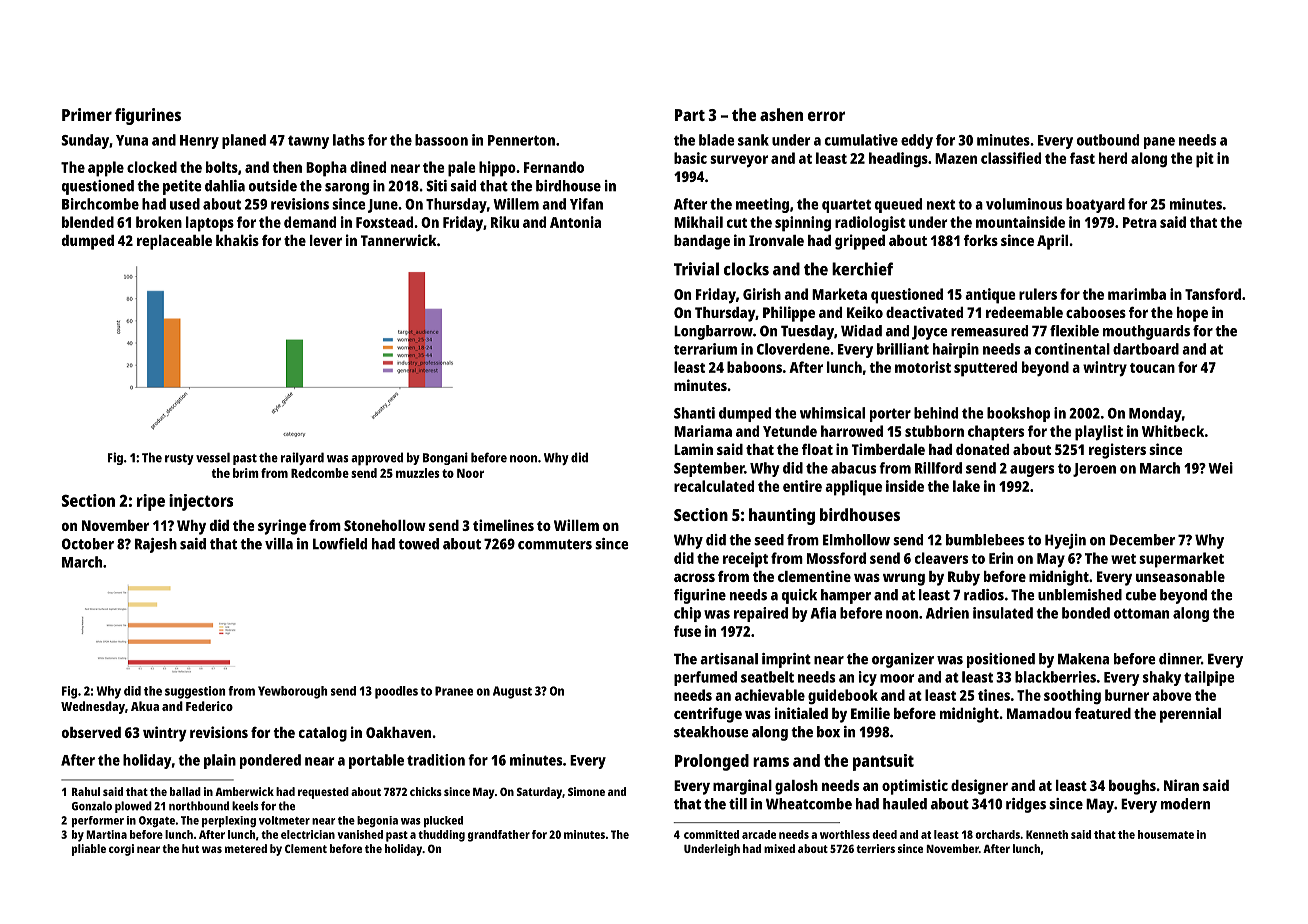 This screenshot has width=1308, height=924. Describe the element at coordinates (1018, 414) in the screenshot. I see `bookshop` at that location.
